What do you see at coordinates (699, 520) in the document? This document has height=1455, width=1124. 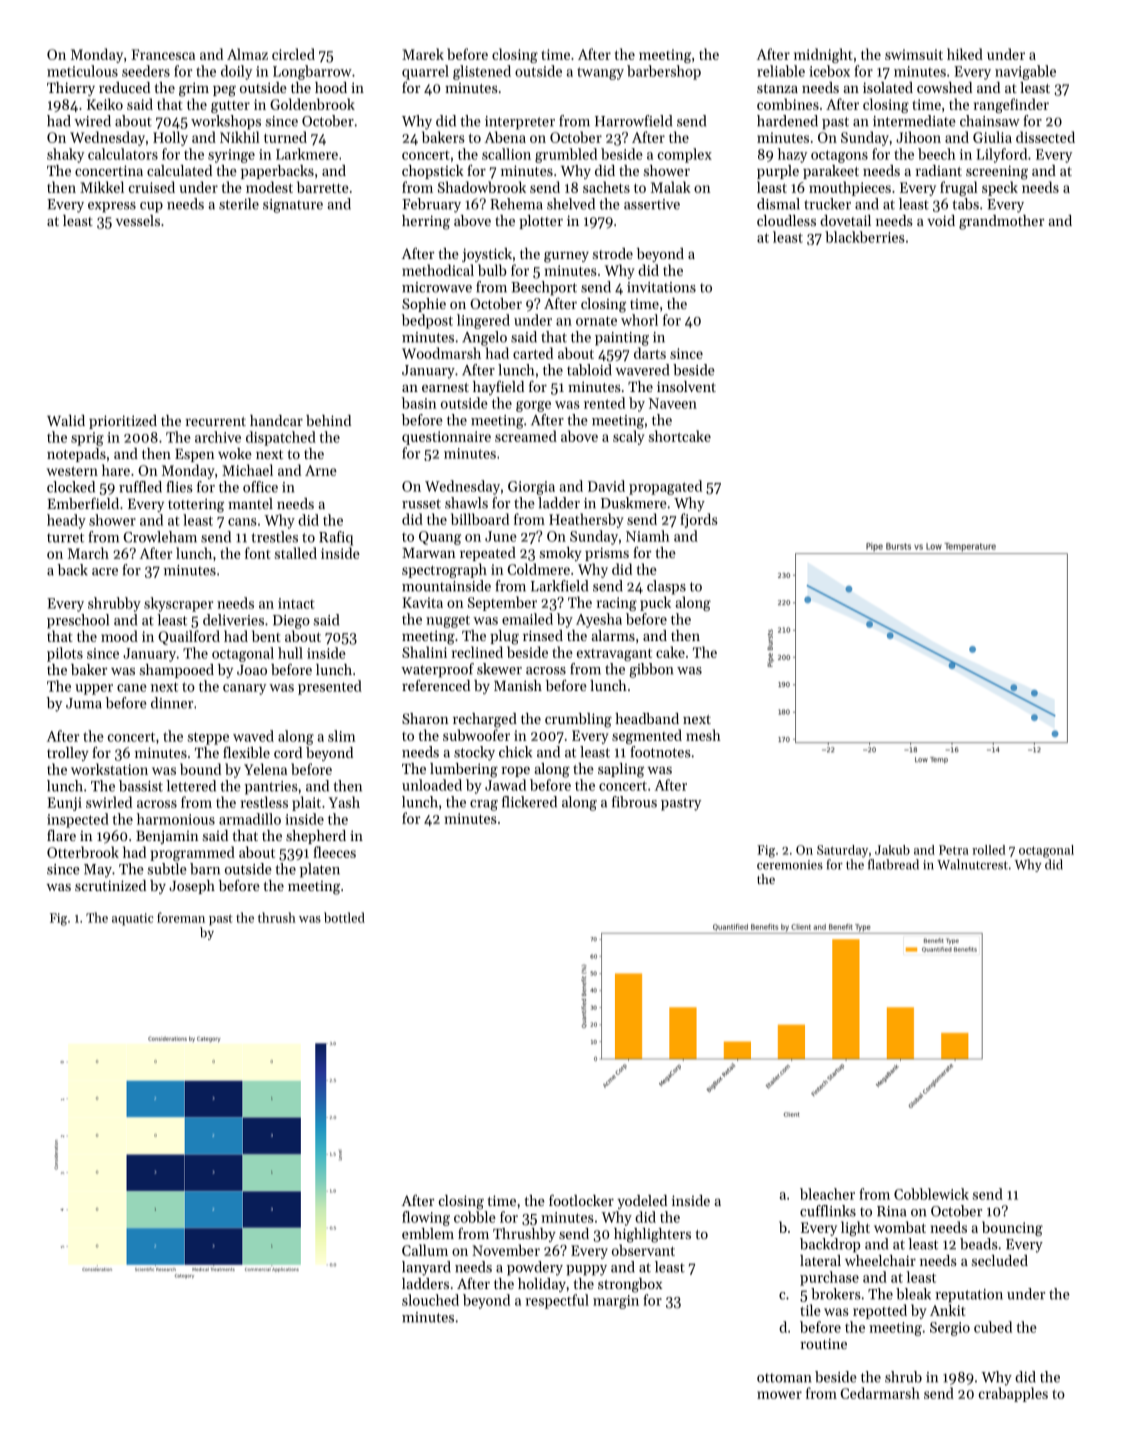 I see `fjords` at bounding box center [699, 520].
